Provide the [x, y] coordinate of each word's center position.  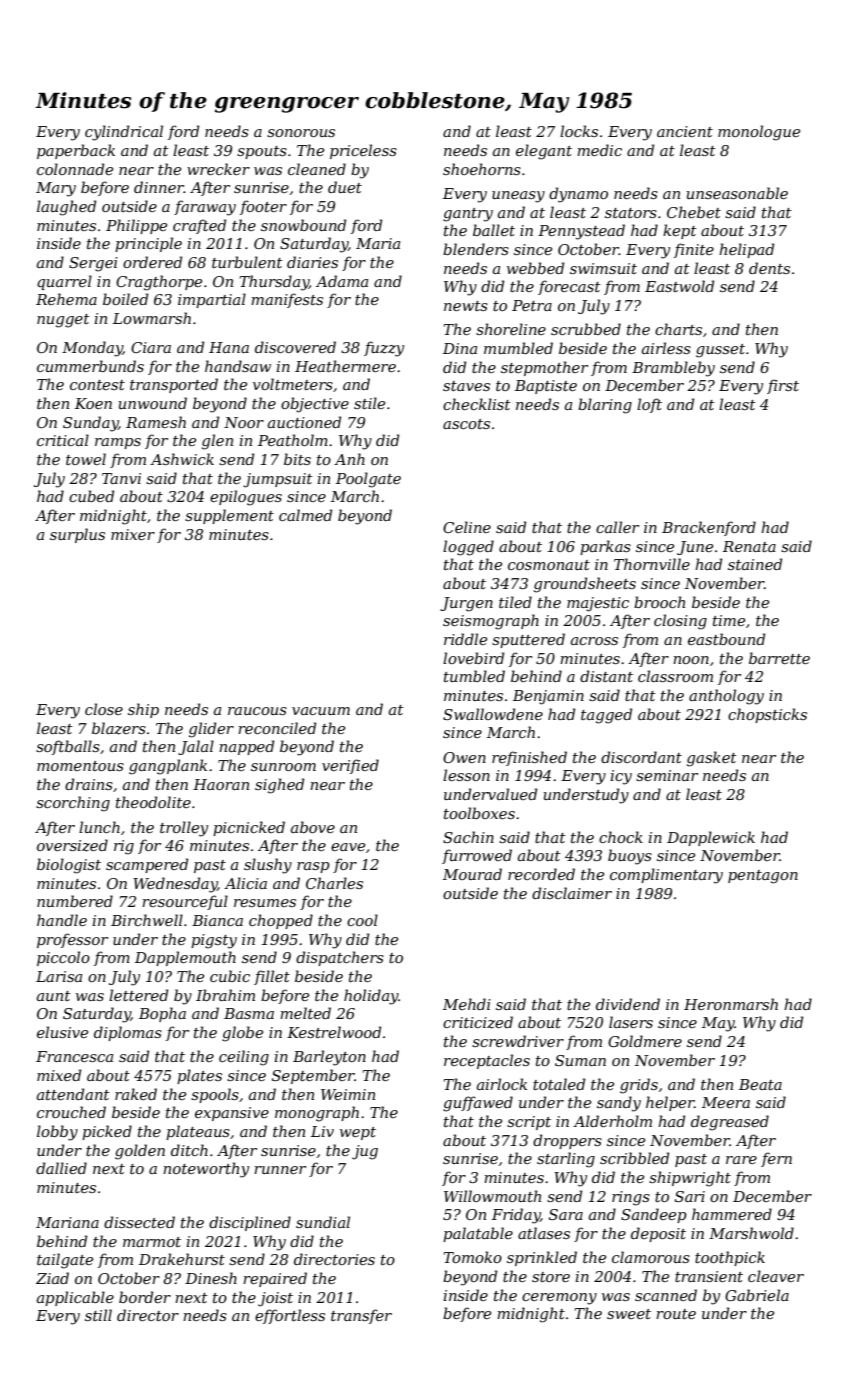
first [783, 386]
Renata [749, 546]
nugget [63, 321]
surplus [77, 535]
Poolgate [368, 480]
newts [466, 306]
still [98, 1315]
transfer [361, 1316]
